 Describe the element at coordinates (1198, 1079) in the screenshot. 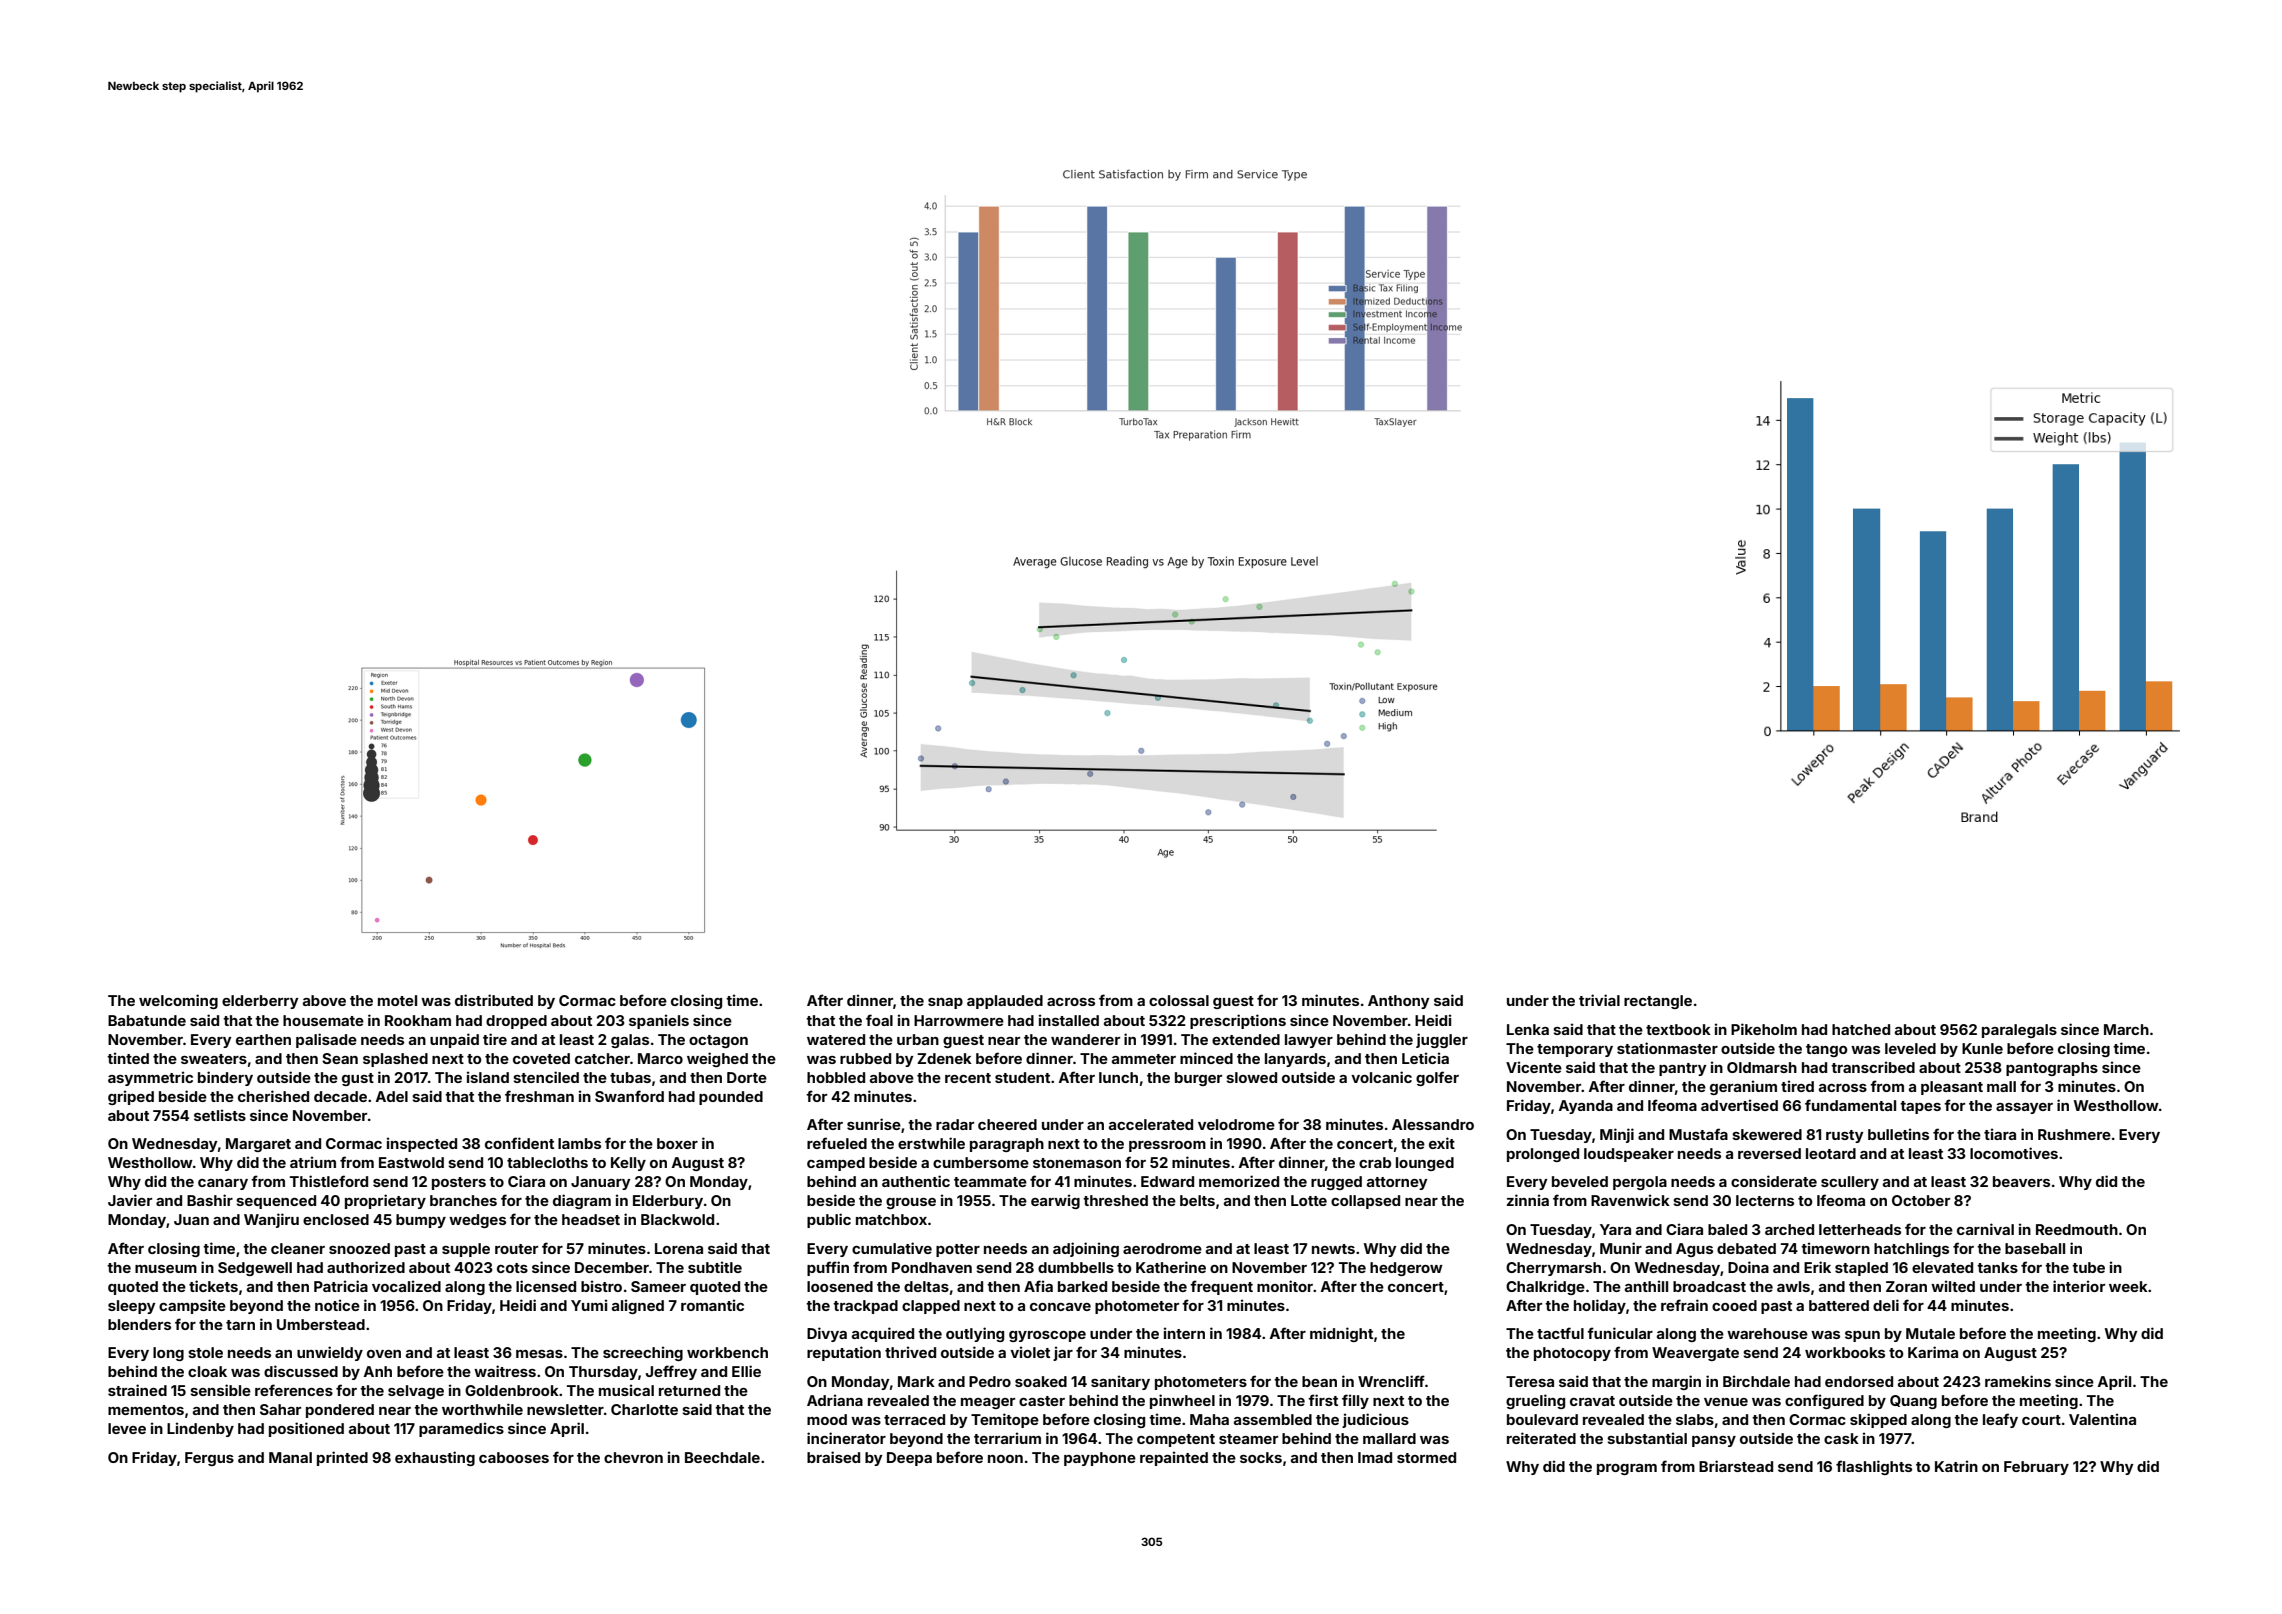

I see `burger` at that location.
